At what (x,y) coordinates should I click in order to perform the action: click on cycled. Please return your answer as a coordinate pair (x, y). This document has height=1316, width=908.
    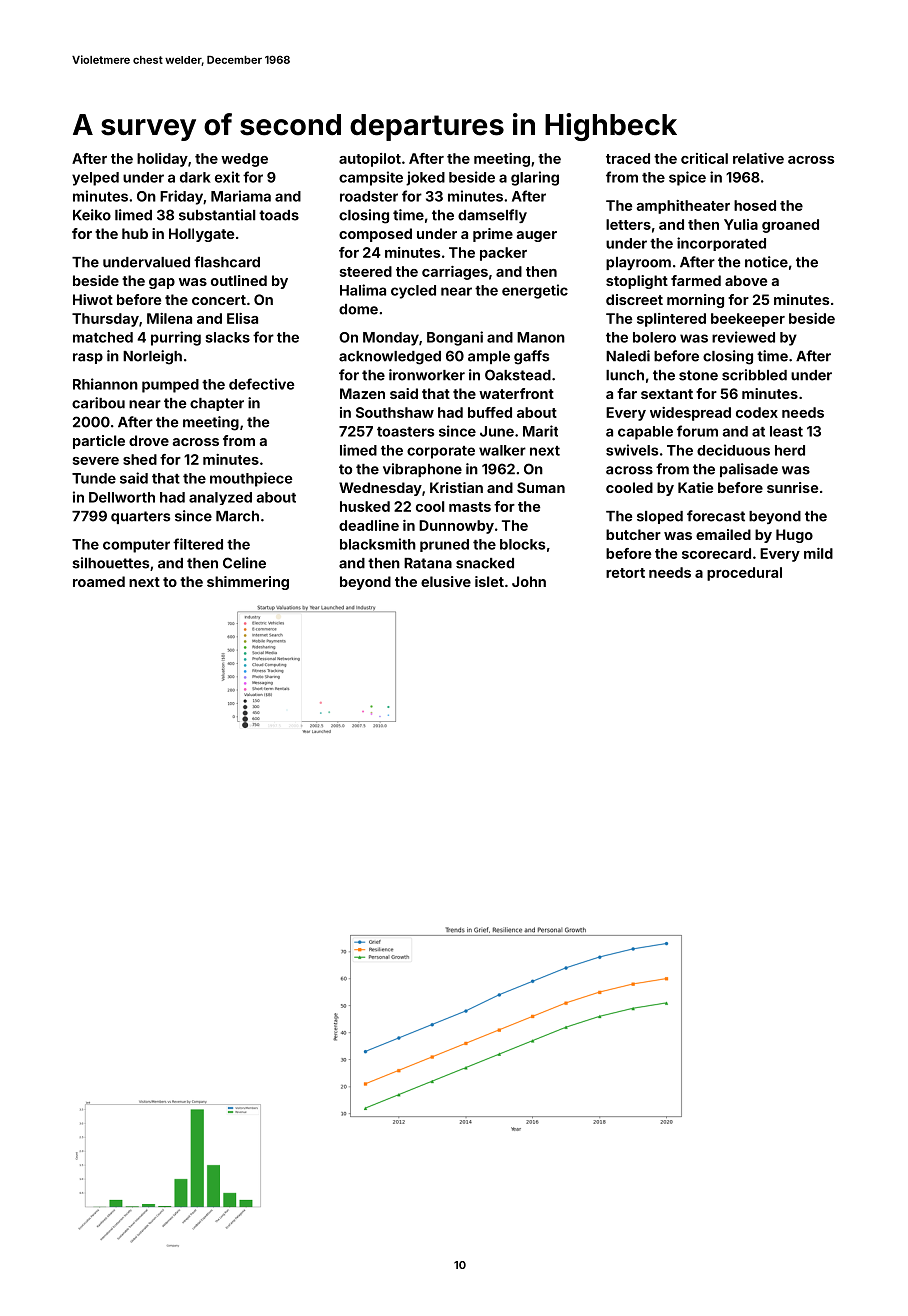
    Looking at the image, I should click on (413, 292).
